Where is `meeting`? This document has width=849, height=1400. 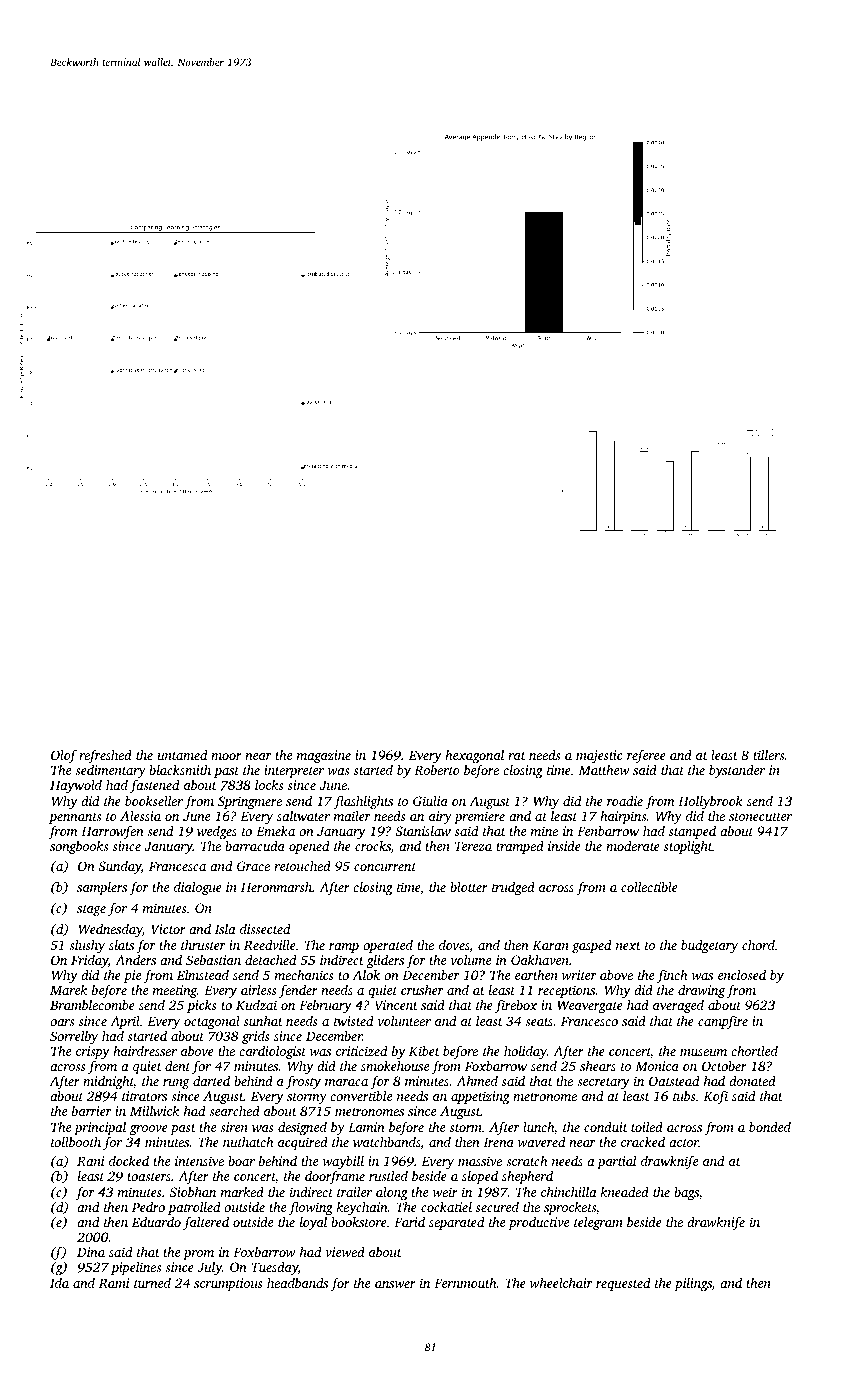 meeting is located at coordinates (175, 991).
